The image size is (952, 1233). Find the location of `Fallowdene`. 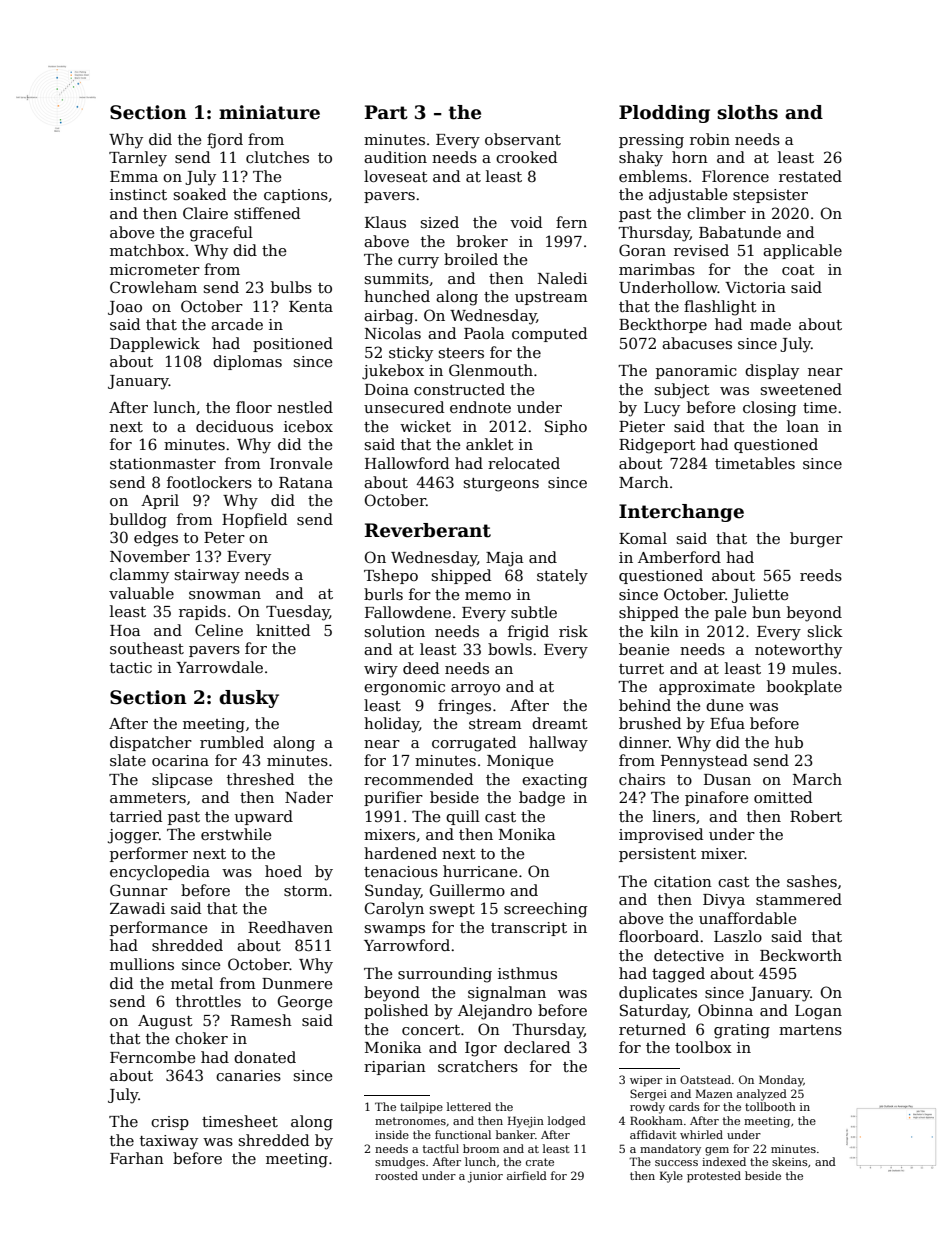

Fallowdene is located at coordinates (408, 612).
